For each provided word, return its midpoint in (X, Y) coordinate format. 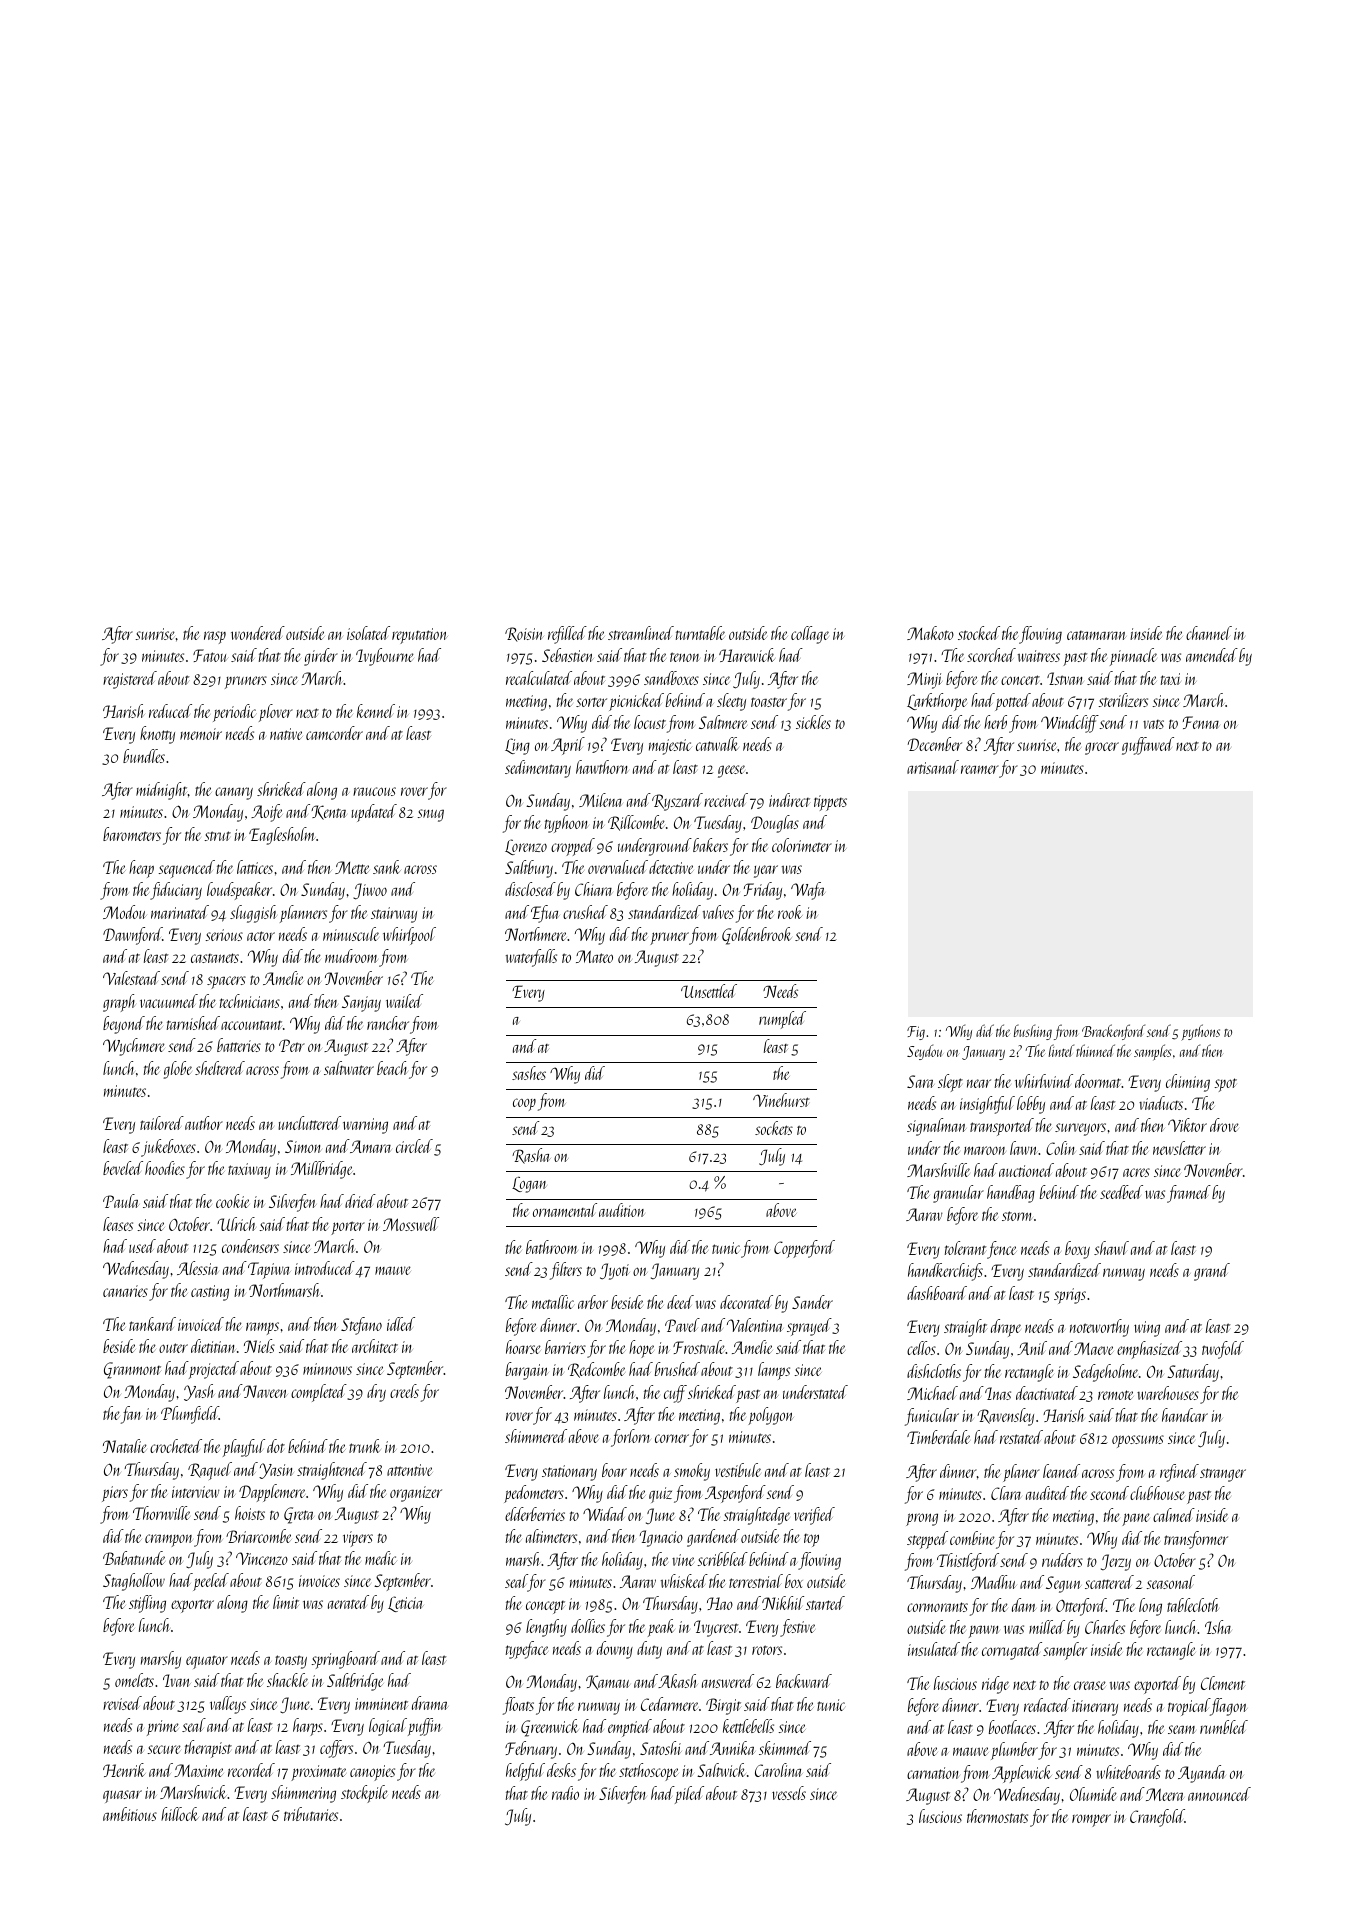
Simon (303, 1146)
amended (1212, 655)
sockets (774, 1128)
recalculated (539, 678)
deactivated (1047, 1393)
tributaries (311, 1814)
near (979, 1083)
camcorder (334, 733)
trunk (364, 1446)
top (811, 1540)
